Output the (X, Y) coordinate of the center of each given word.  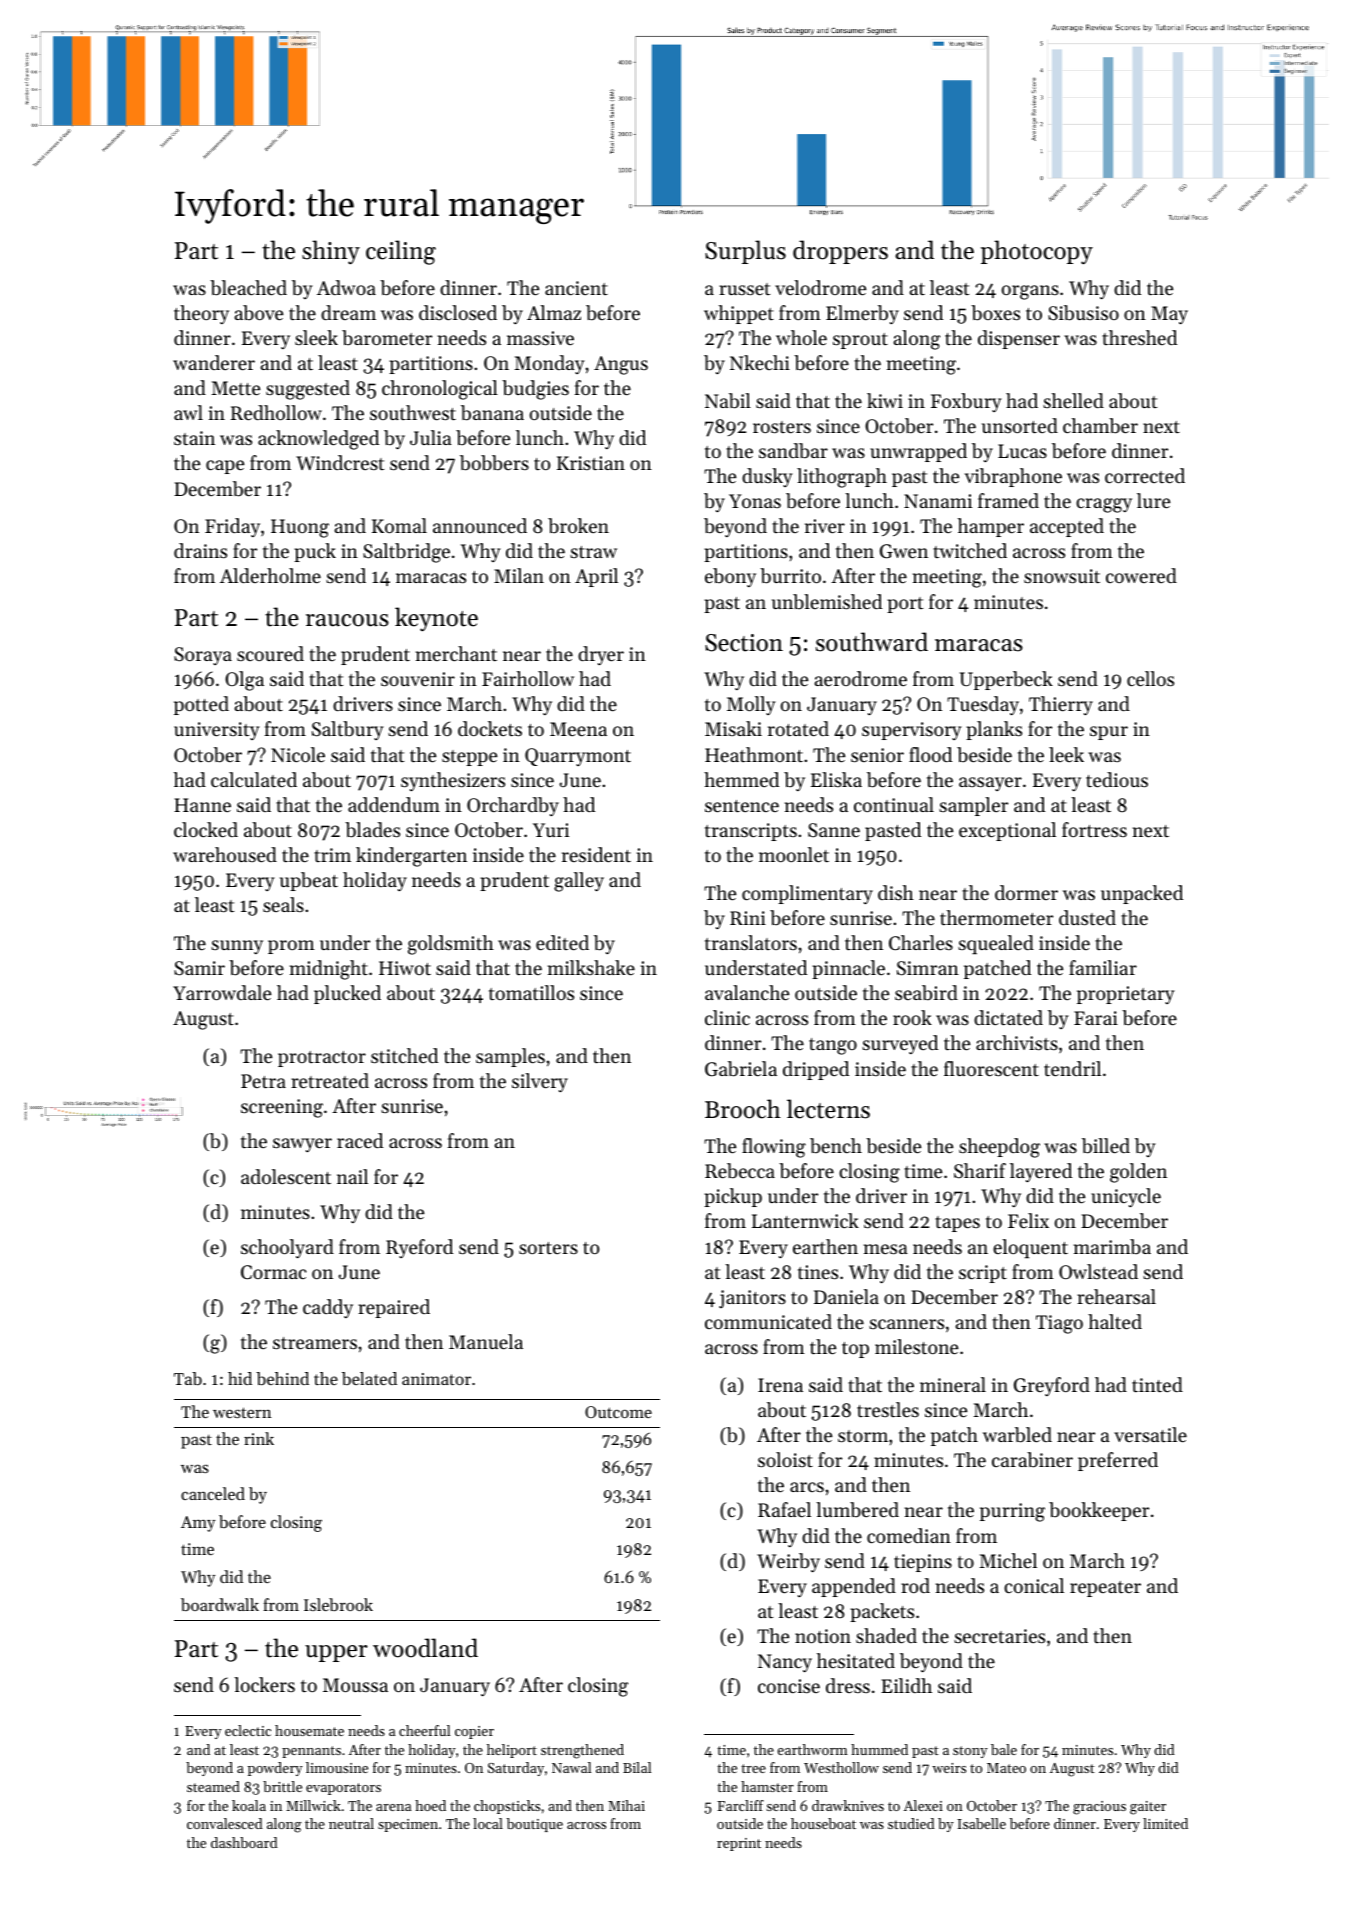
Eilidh (906, 1685)
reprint (739, 1844)
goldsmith (451, 945)
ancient (576, 288)
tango (833, 1046)
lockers (264, 1684)
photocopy (1037, 252)
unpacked (1142, 894)
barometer (387, 337)
